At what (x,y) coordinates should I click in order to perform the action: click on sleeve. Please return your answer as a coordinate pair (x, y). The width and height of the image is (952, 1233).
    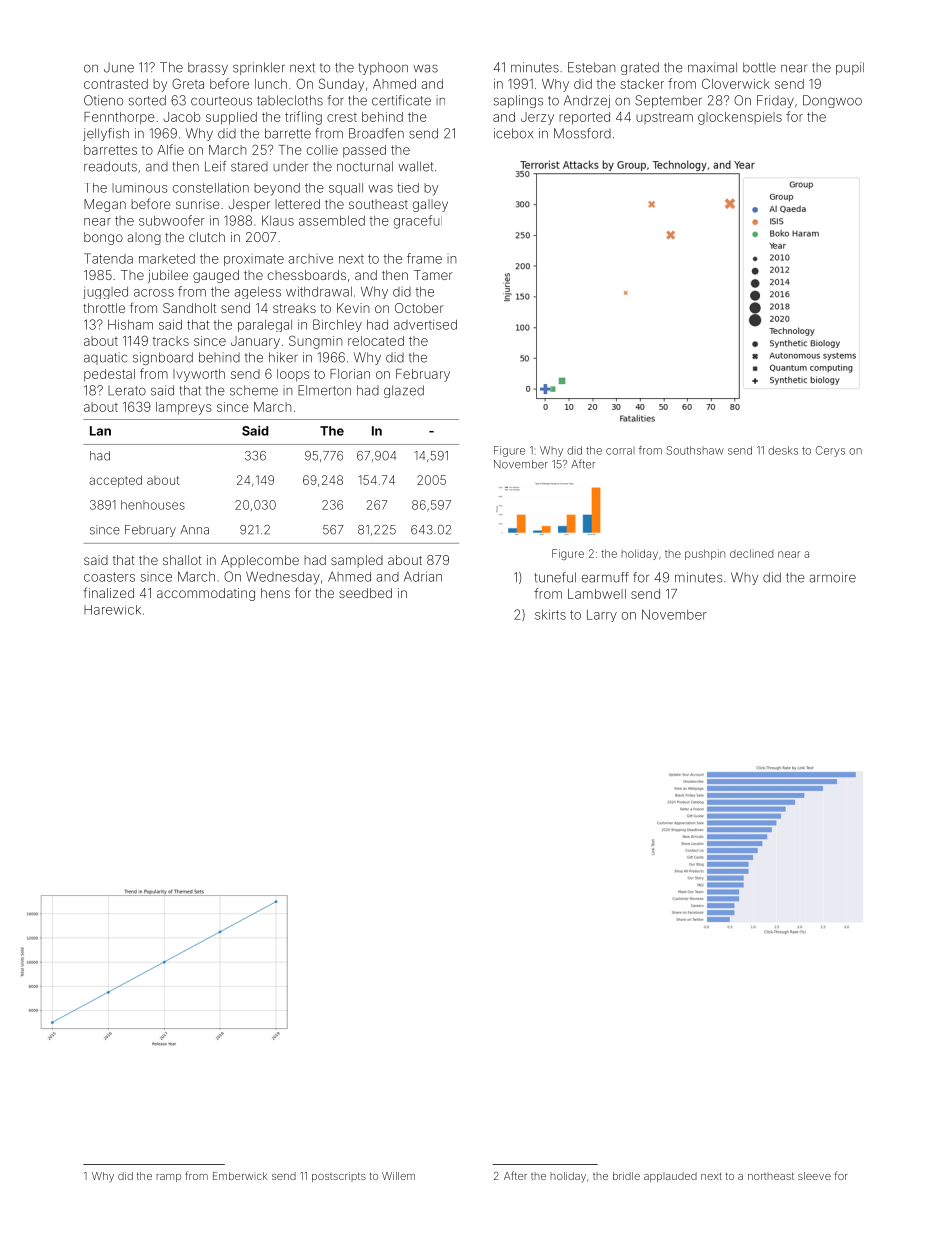
    Looking at the image, I should click on (814, 1176).
